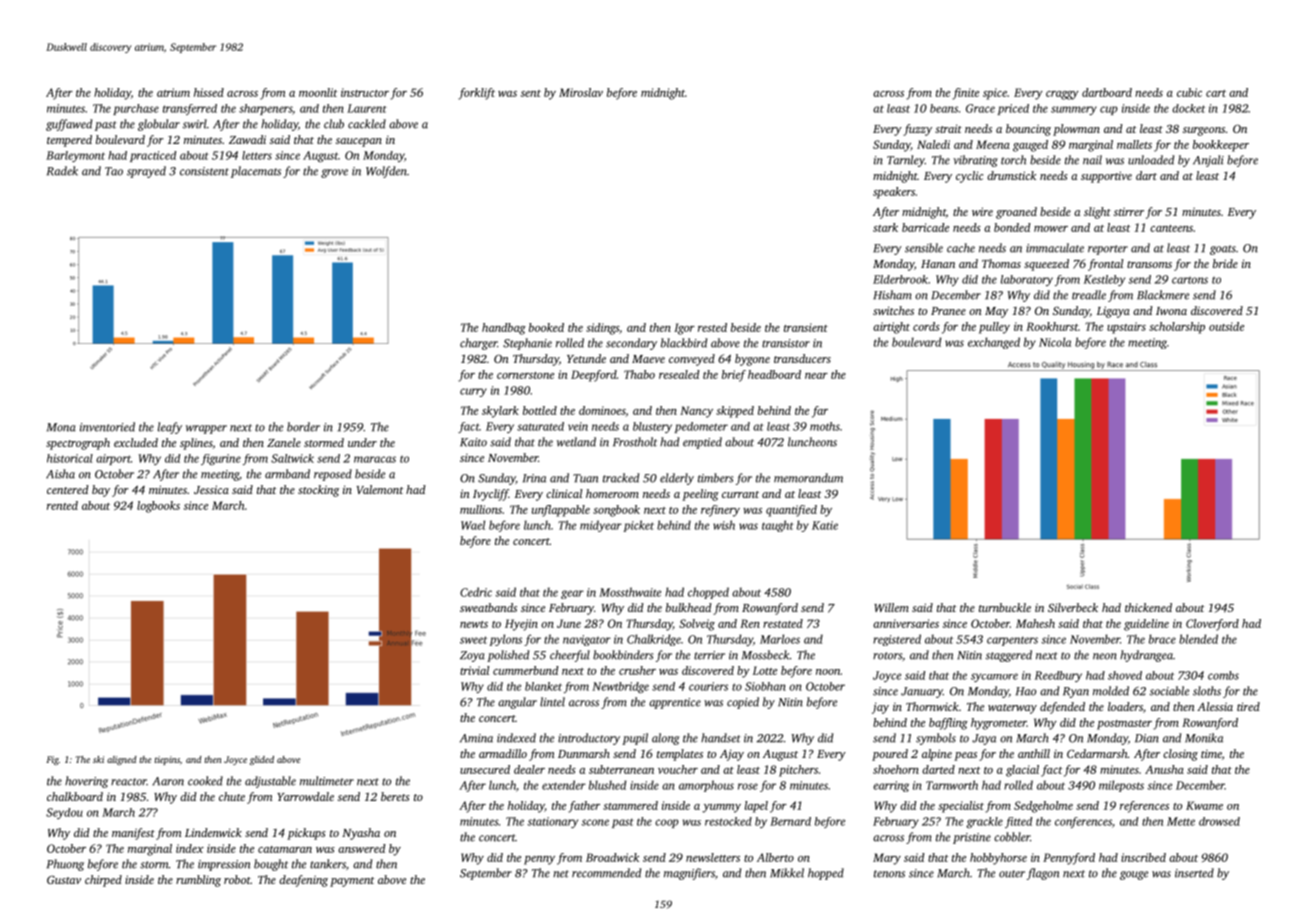 The image size is (1308, 924). What do you see at coordinates (62, 505) in the screenshot?
I see `rented` at bounding box center [62, 505].
